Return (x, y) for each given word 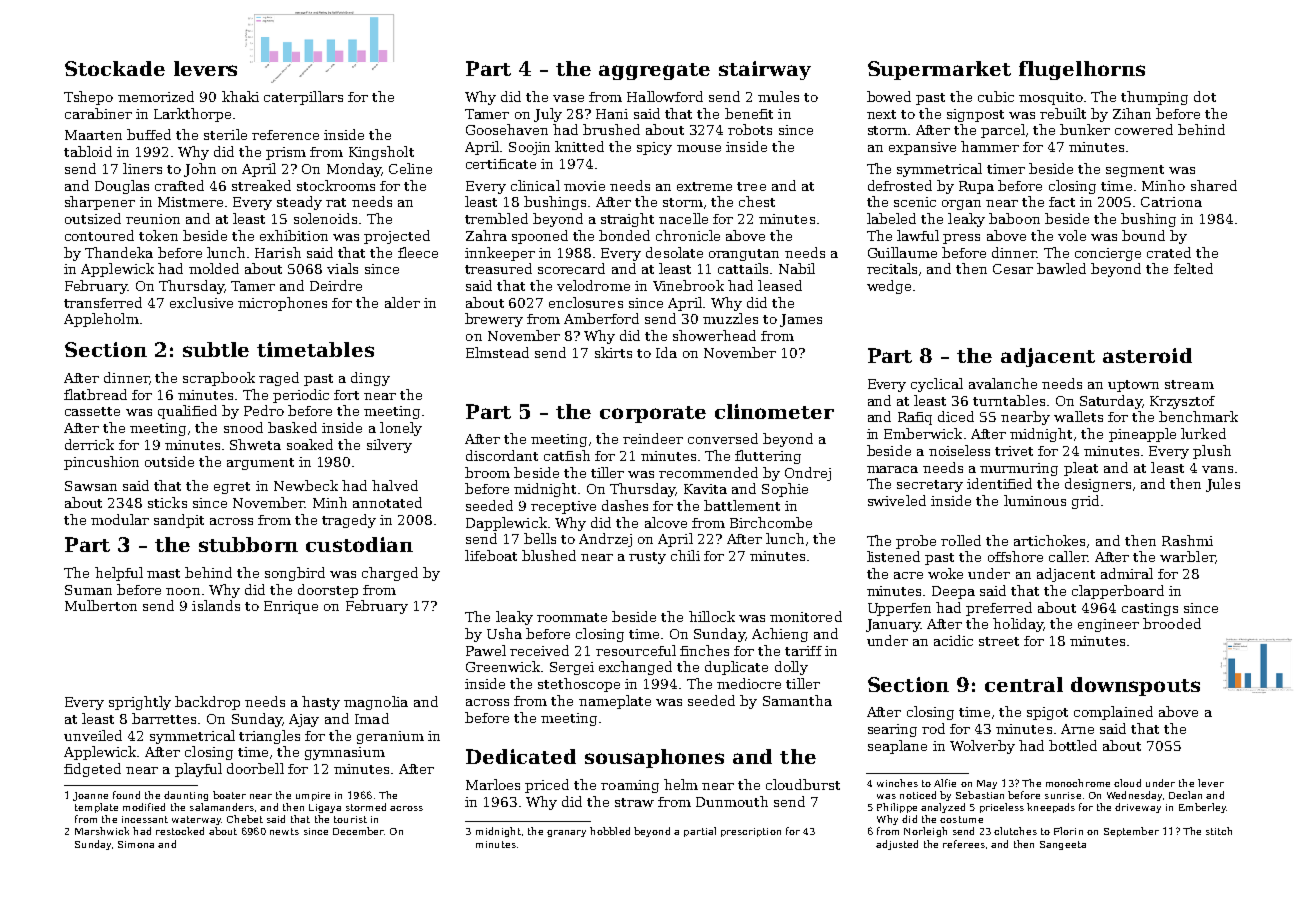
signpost (975, 115)
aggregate (654, 71)
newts (284, 831)
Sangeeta (1063, 845)
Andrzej (605, 540)
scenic (915, 202)
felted (1193, 268)
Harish (278, 252)
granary (566, 833)
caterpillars (303, 98)
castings (1150, 609)
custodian (359, 544)
